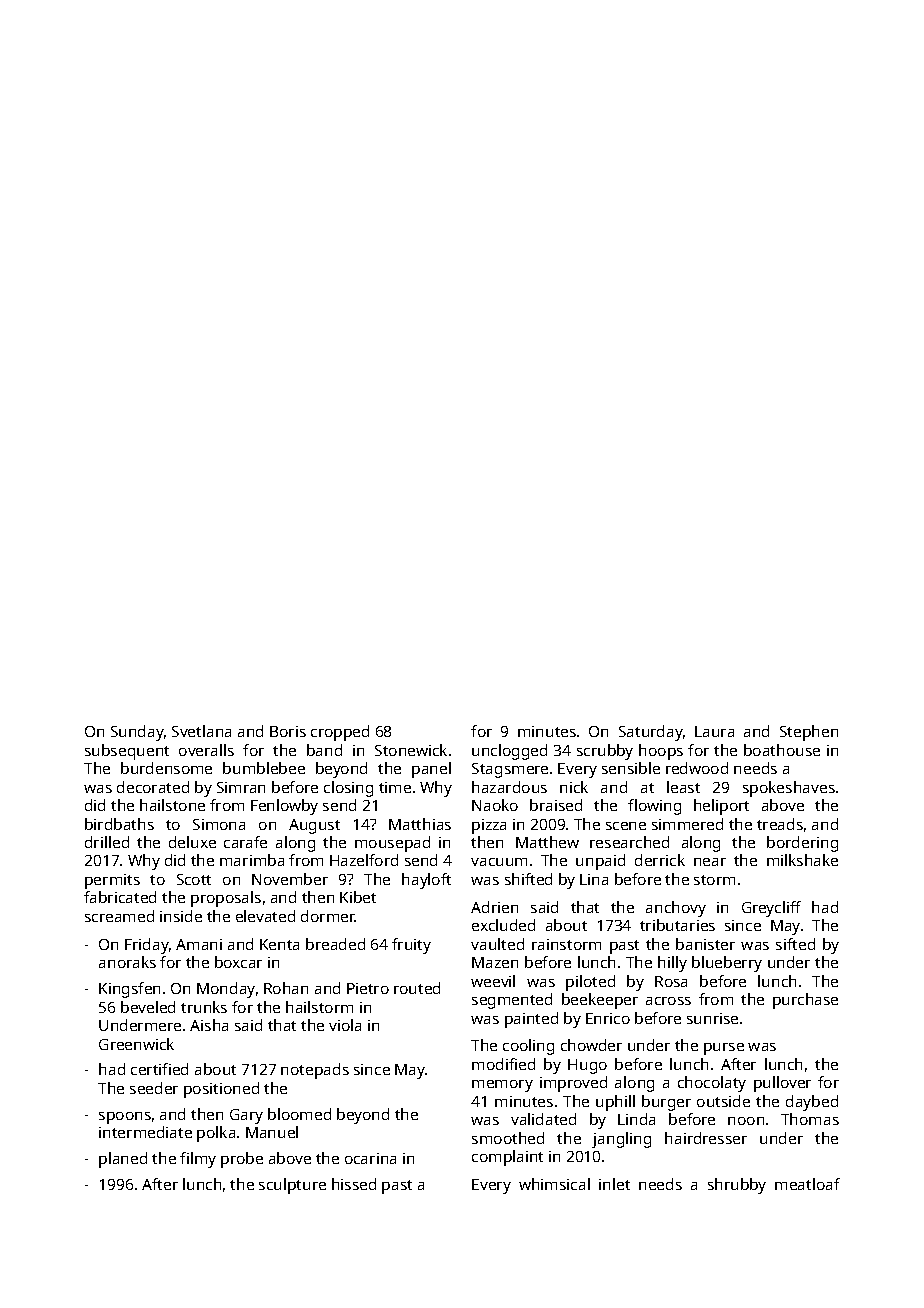 This document has width=924, height=1308. I want to click on permits, so click(112, 881).
